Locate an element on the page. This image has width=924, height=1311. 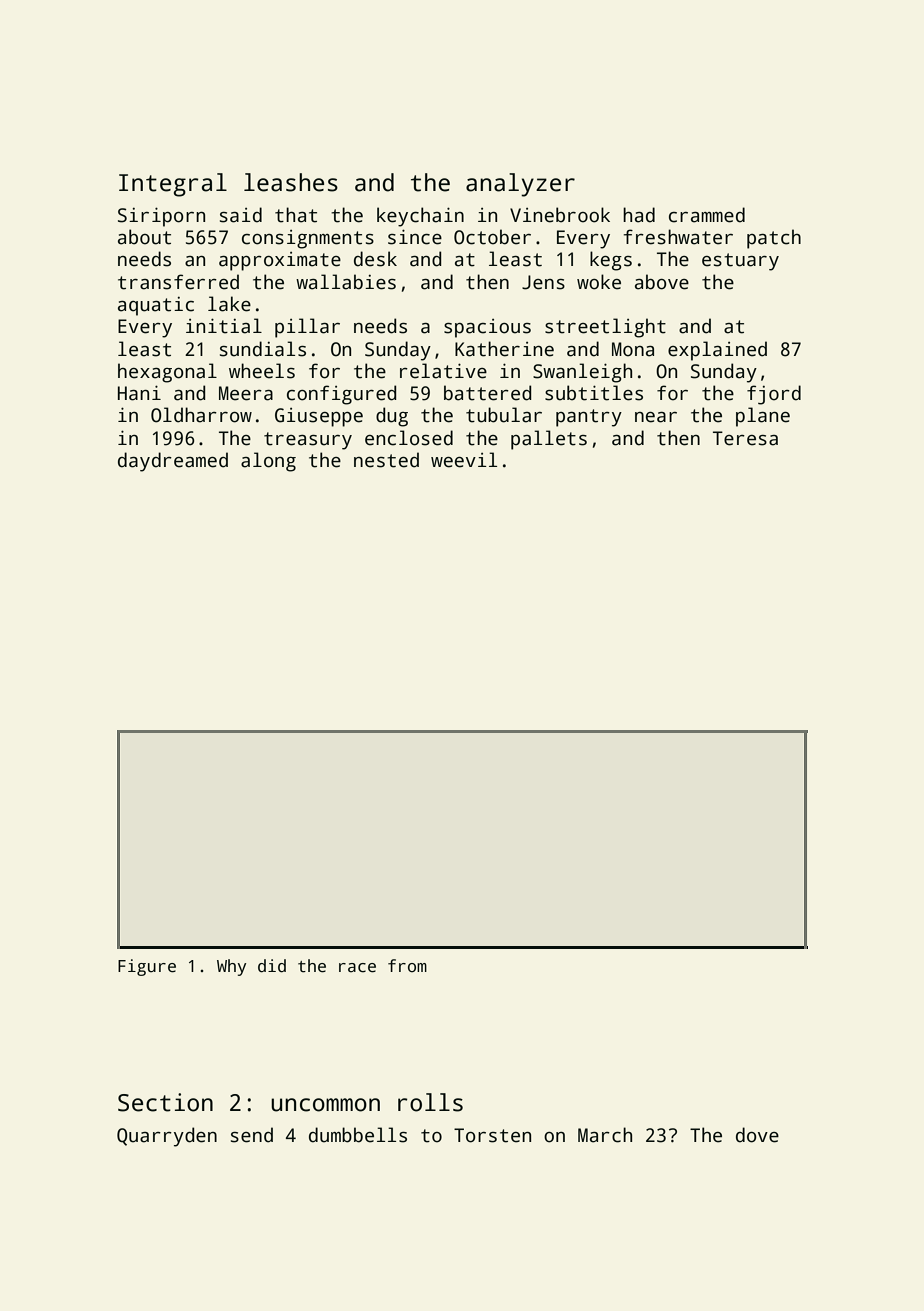
Torsten is located at coordinates (492, 1135).
